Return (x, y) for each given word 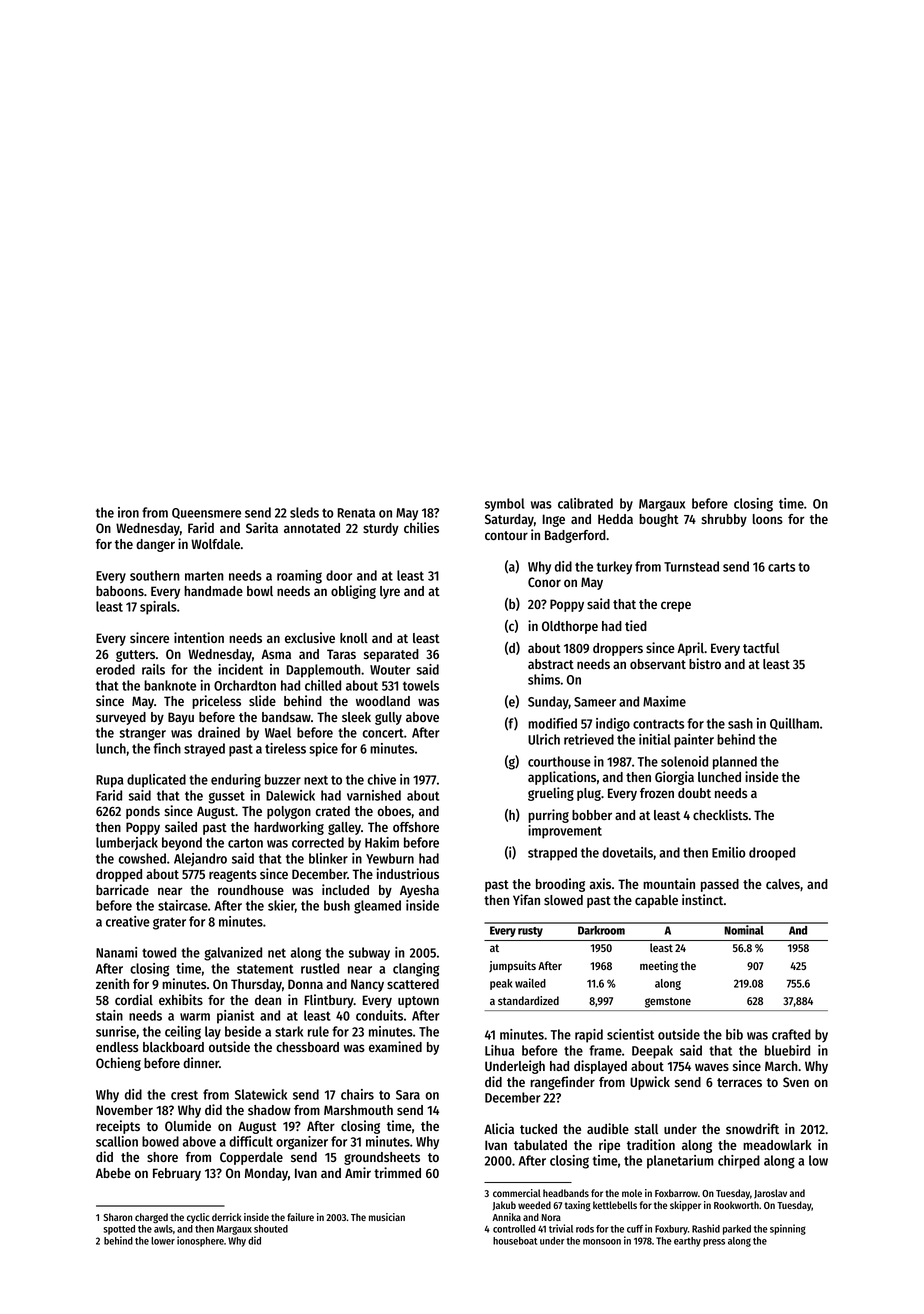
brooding (560, 885)
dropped (119, 875)
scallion (117, 1141)
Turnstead (691, 566)
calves (783, 884)
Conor (544, 582)
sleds (304, 512)
